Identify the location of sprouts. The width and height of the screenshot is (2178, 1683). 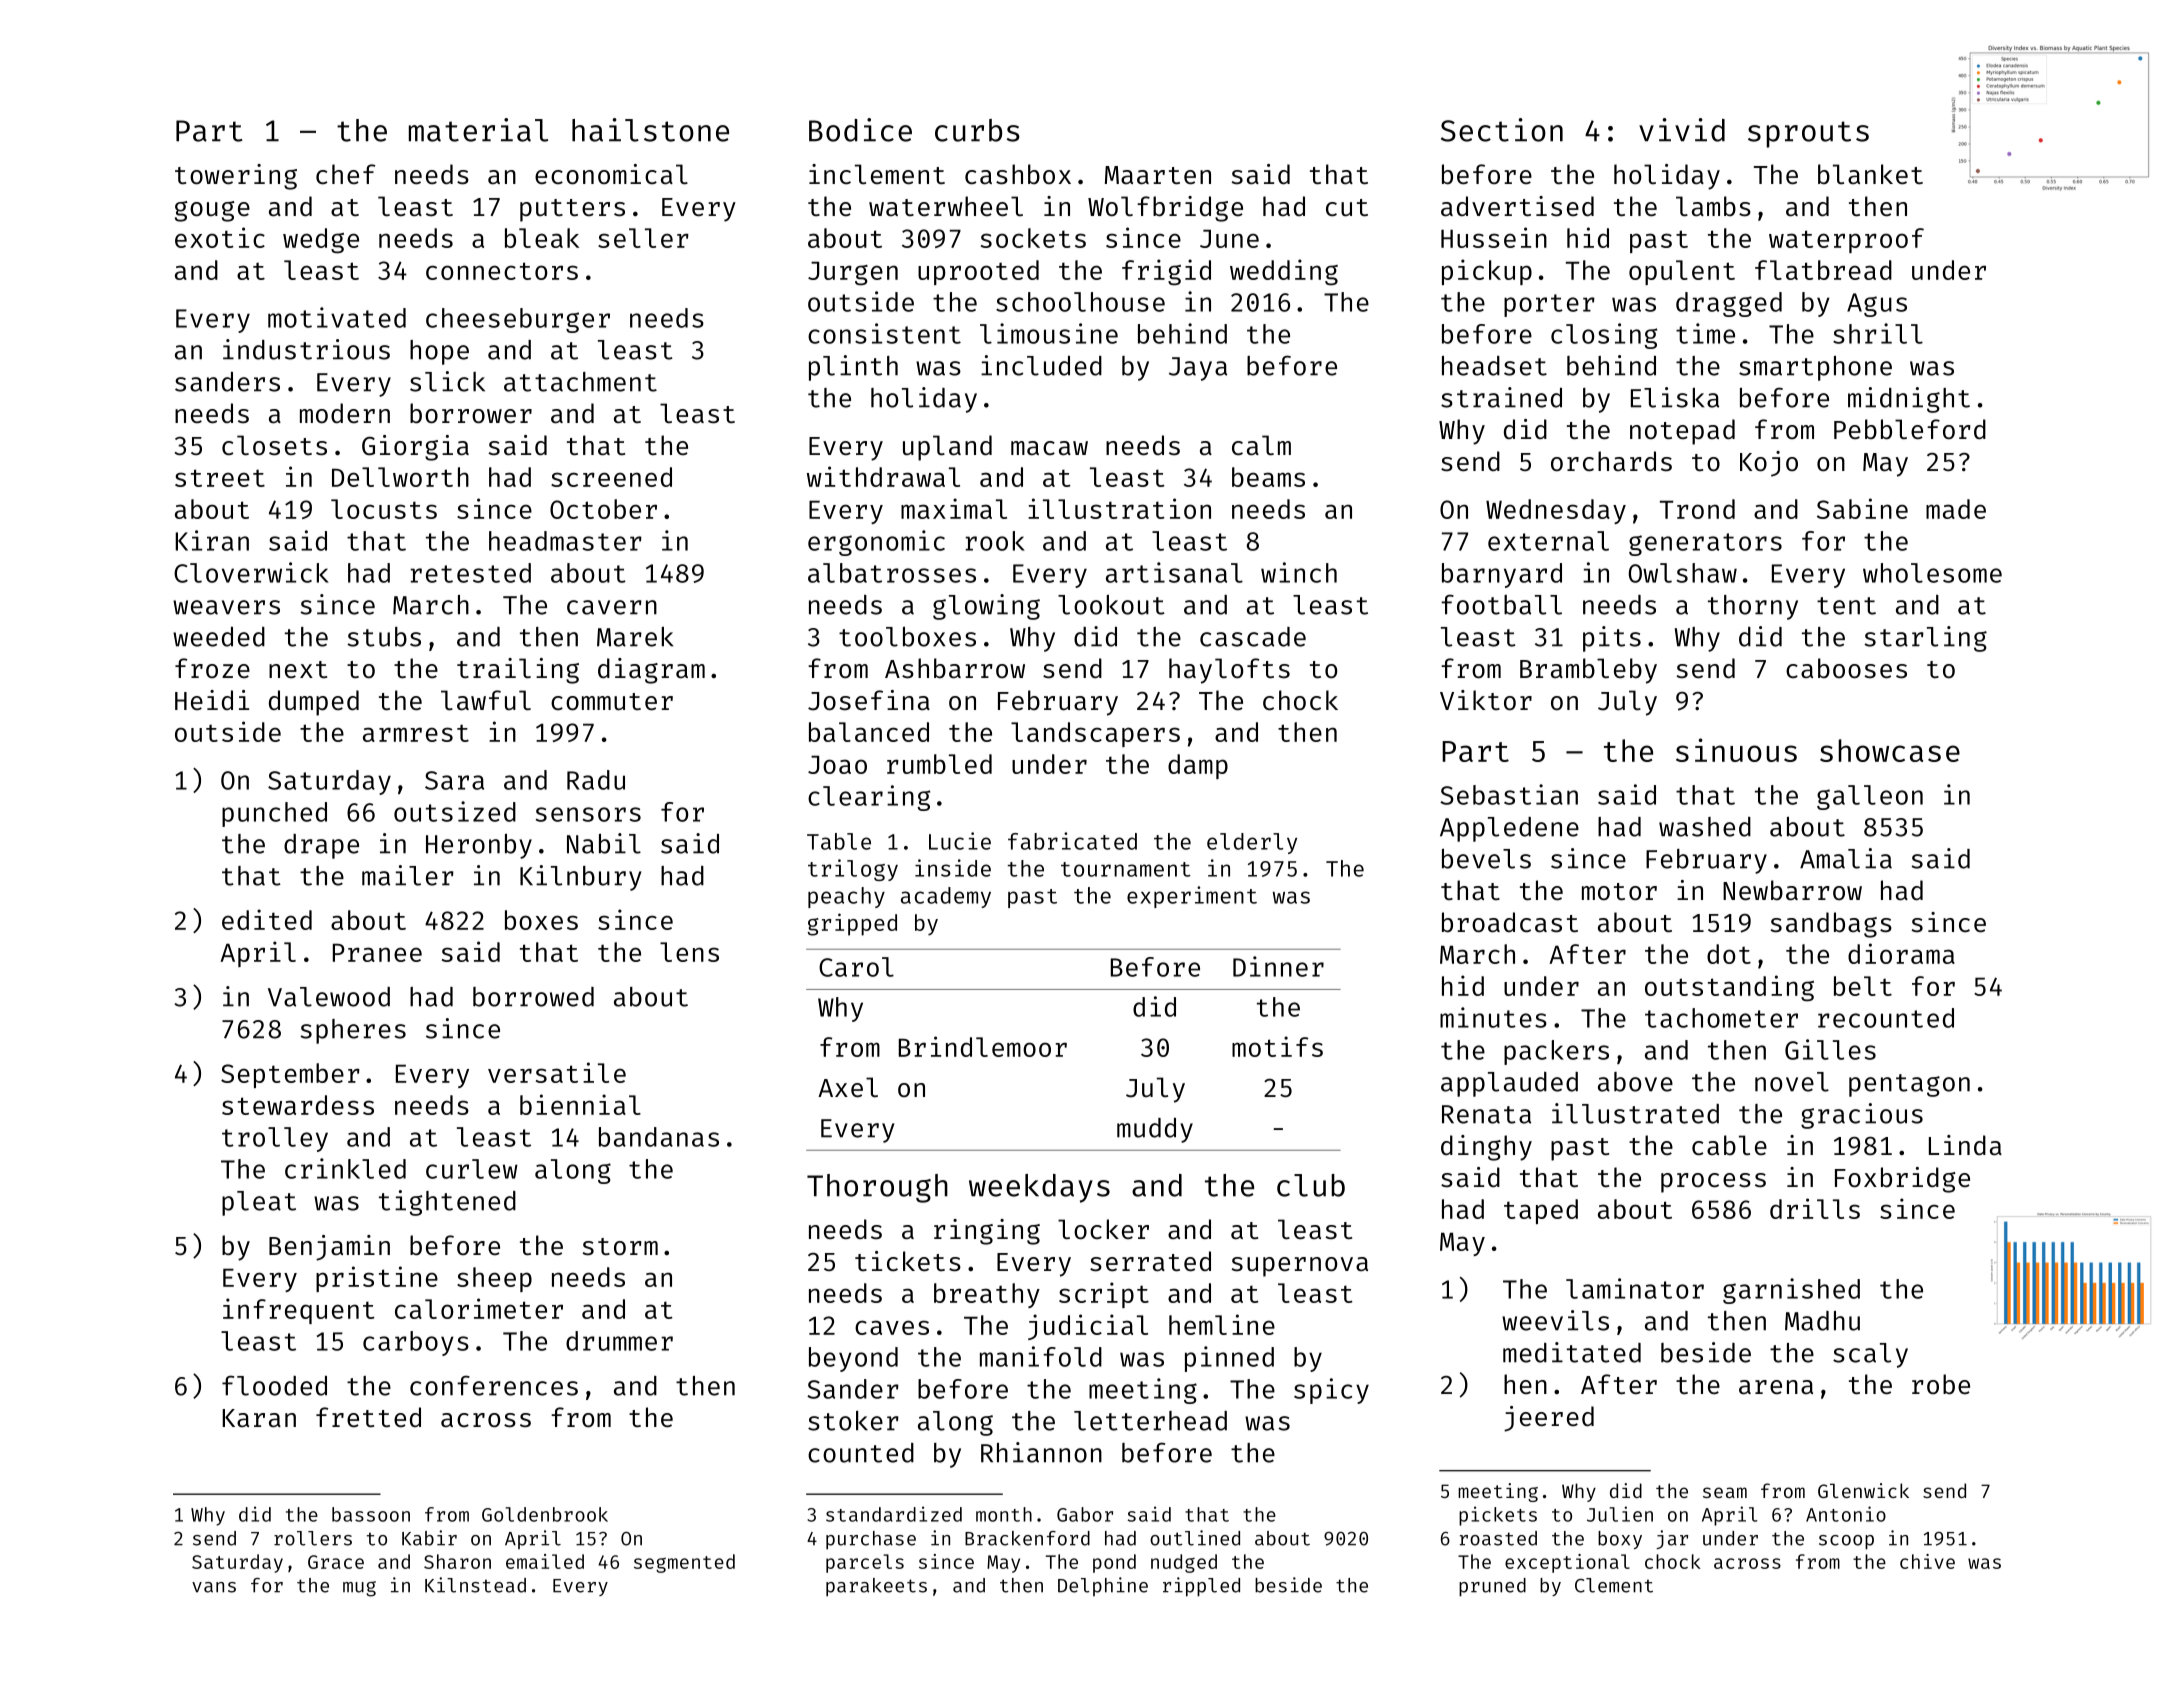
(1808, 134).
